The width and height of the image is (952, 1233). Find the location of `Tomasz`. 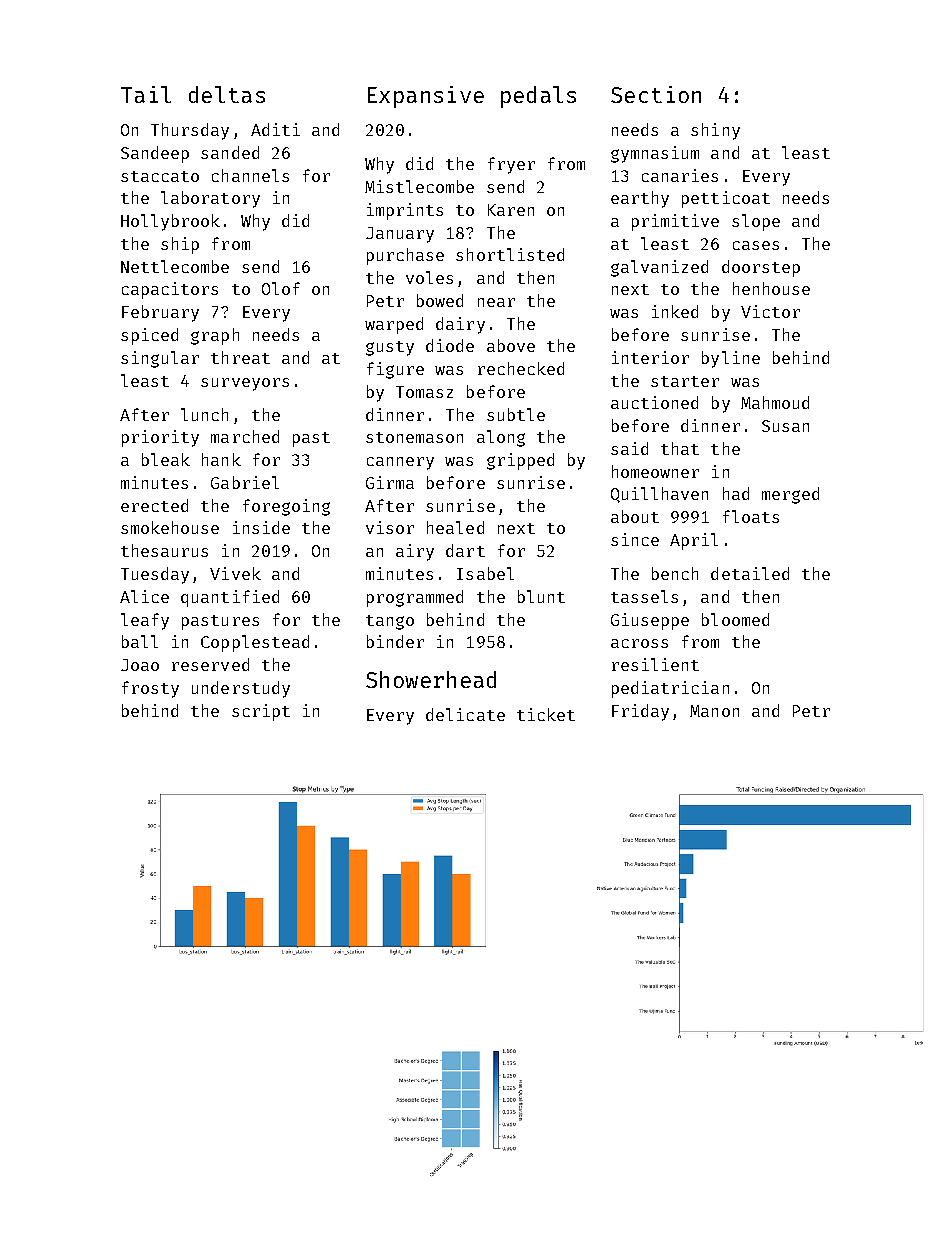

Tomasz is located at coordinates (424, 392).
